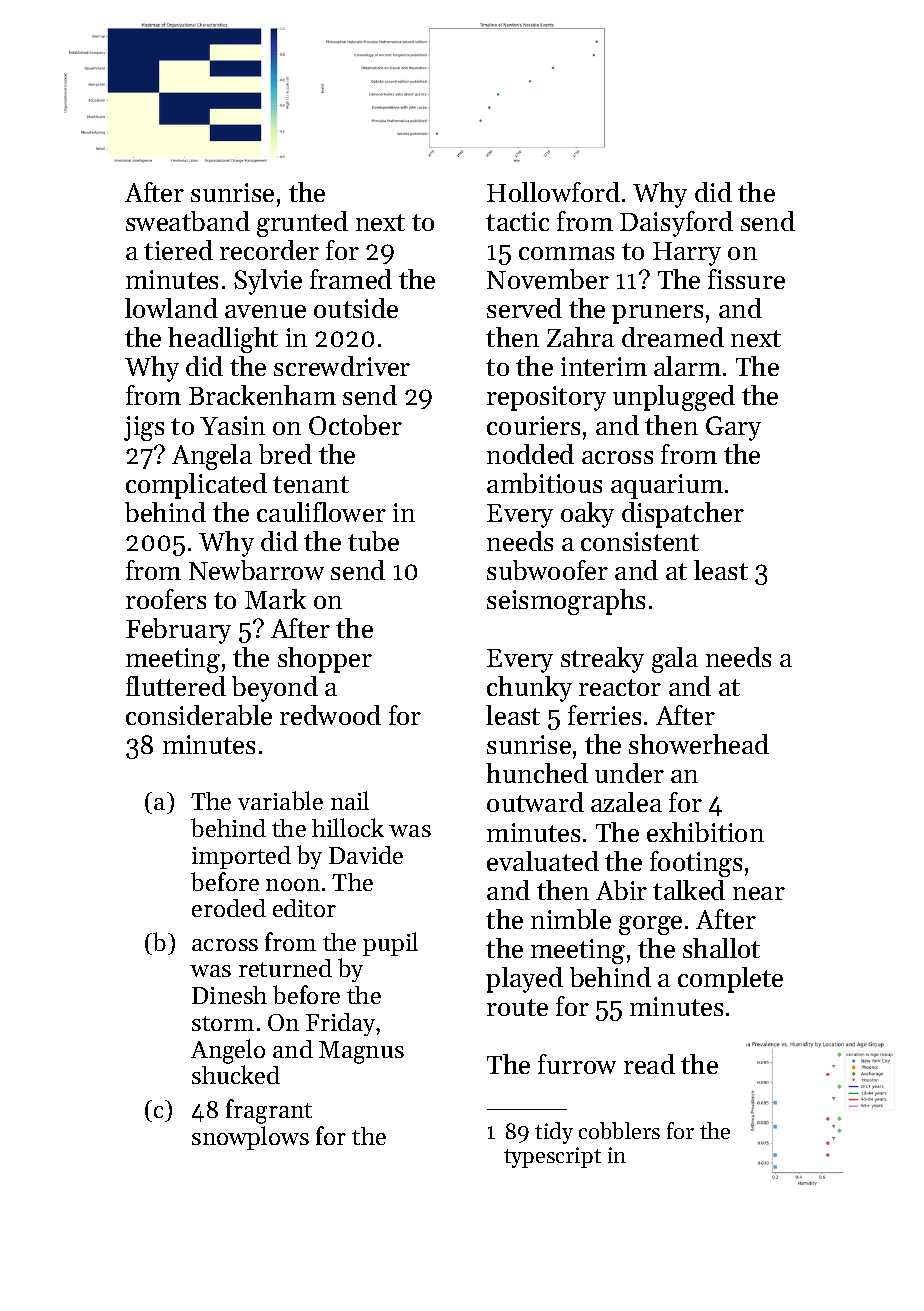  Describe the element at coordinates (553, 192) in the document. I see `Hollowford` at that location.
